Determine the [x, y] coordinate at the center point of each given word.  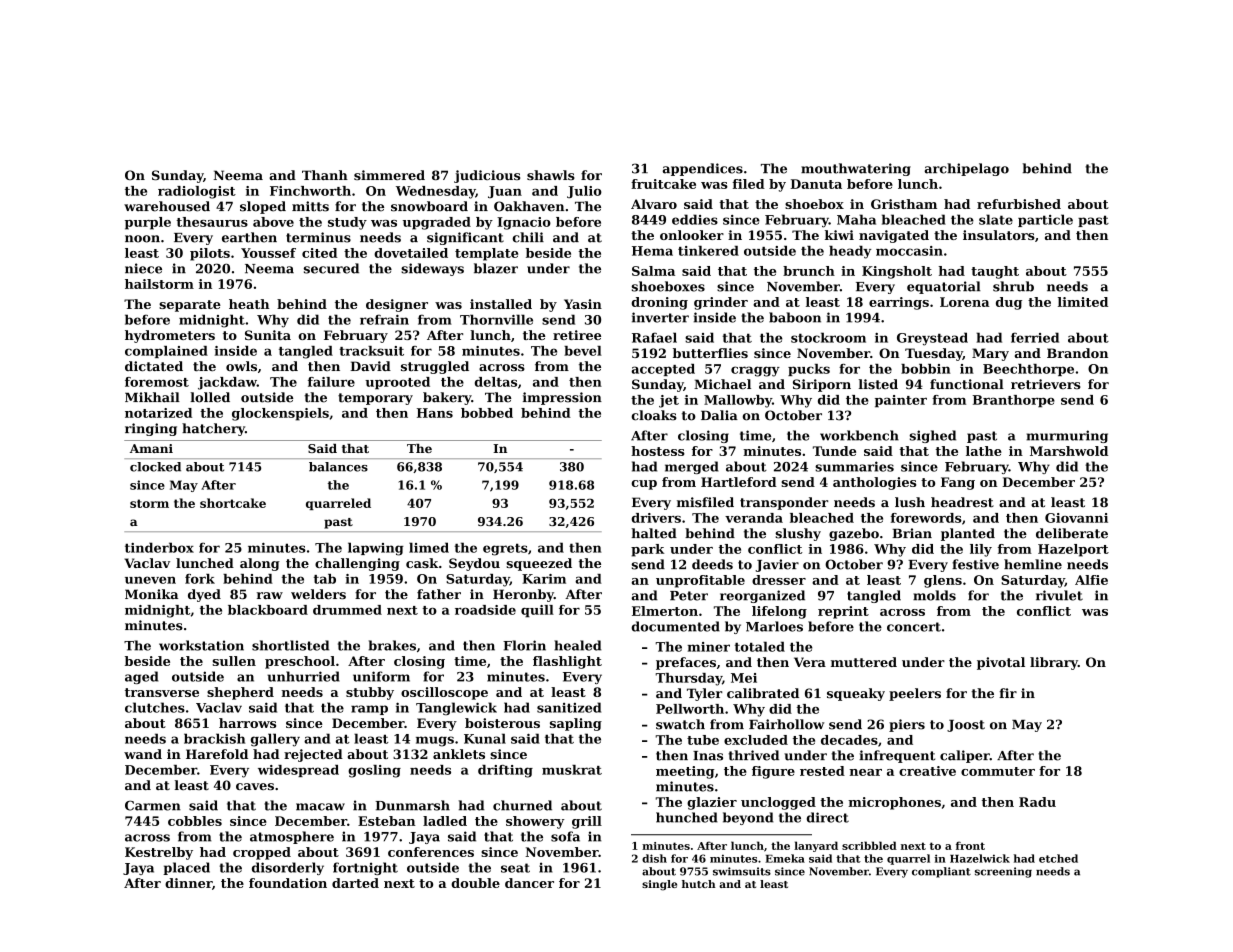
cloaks [654, 415]
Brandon [1077, 353]
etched [1058, 858]
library [1054, 663]
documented [676, 626]
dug [1009, 303]
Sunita [268, 335]
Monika [151, 594]
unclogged [778, 803]
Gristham [904, 204]
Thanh [325, 175]
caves [255, 786]
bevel [583, 351]
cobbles [195, 821]
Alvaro [654, 204]
